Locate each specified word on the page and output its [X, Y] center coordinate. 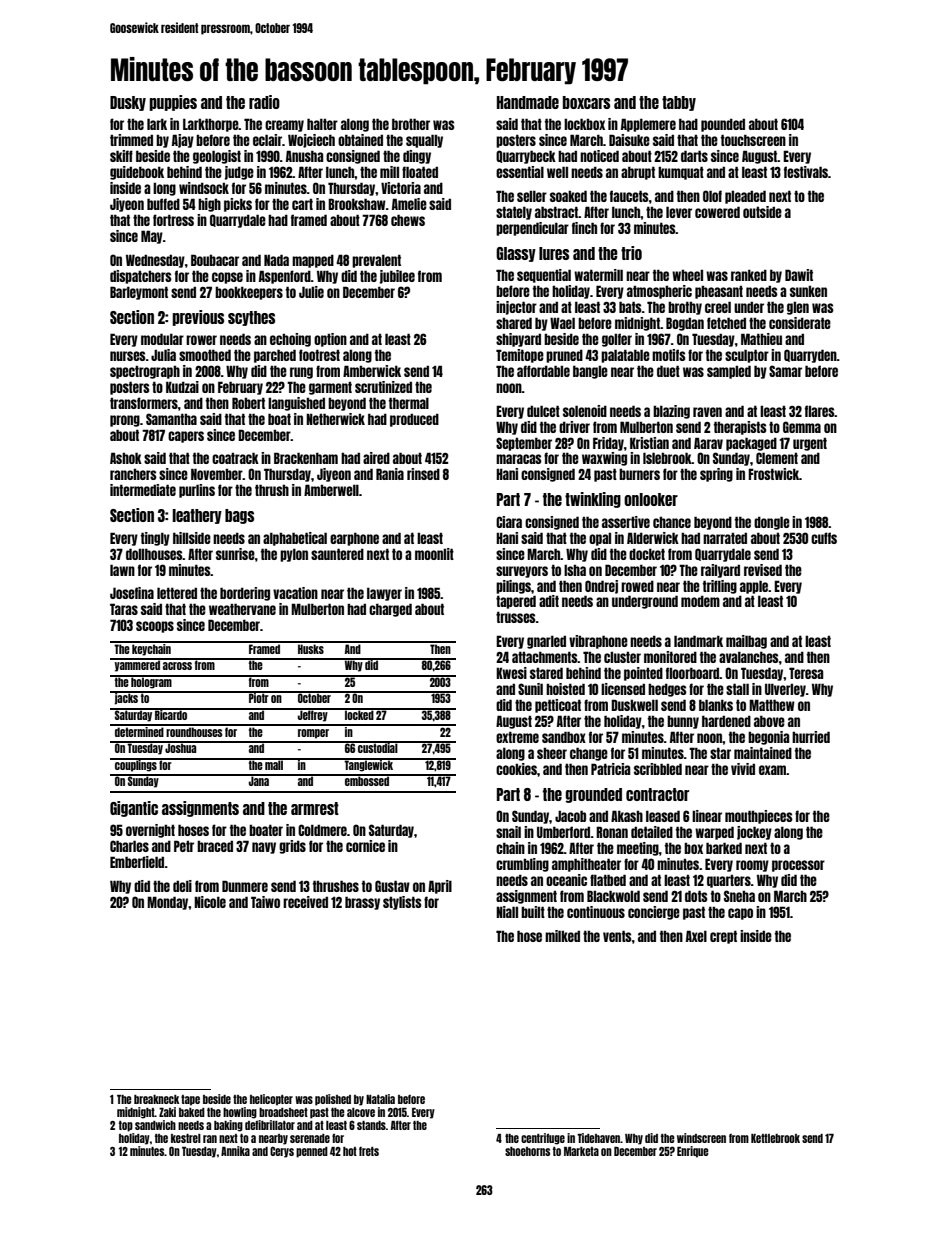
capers [186, 437]
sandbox [564, 737]
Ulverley [785, 690]
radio [264, 102]
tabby [679, 103]
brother [411, 124]
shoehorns [527, 1151]
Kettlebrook [775, 1138]
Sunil [530, 689]
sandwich [155, 1125]
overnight [150, 831]
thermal [409, 403]
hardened [726, 721]
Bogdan [685, 324]
